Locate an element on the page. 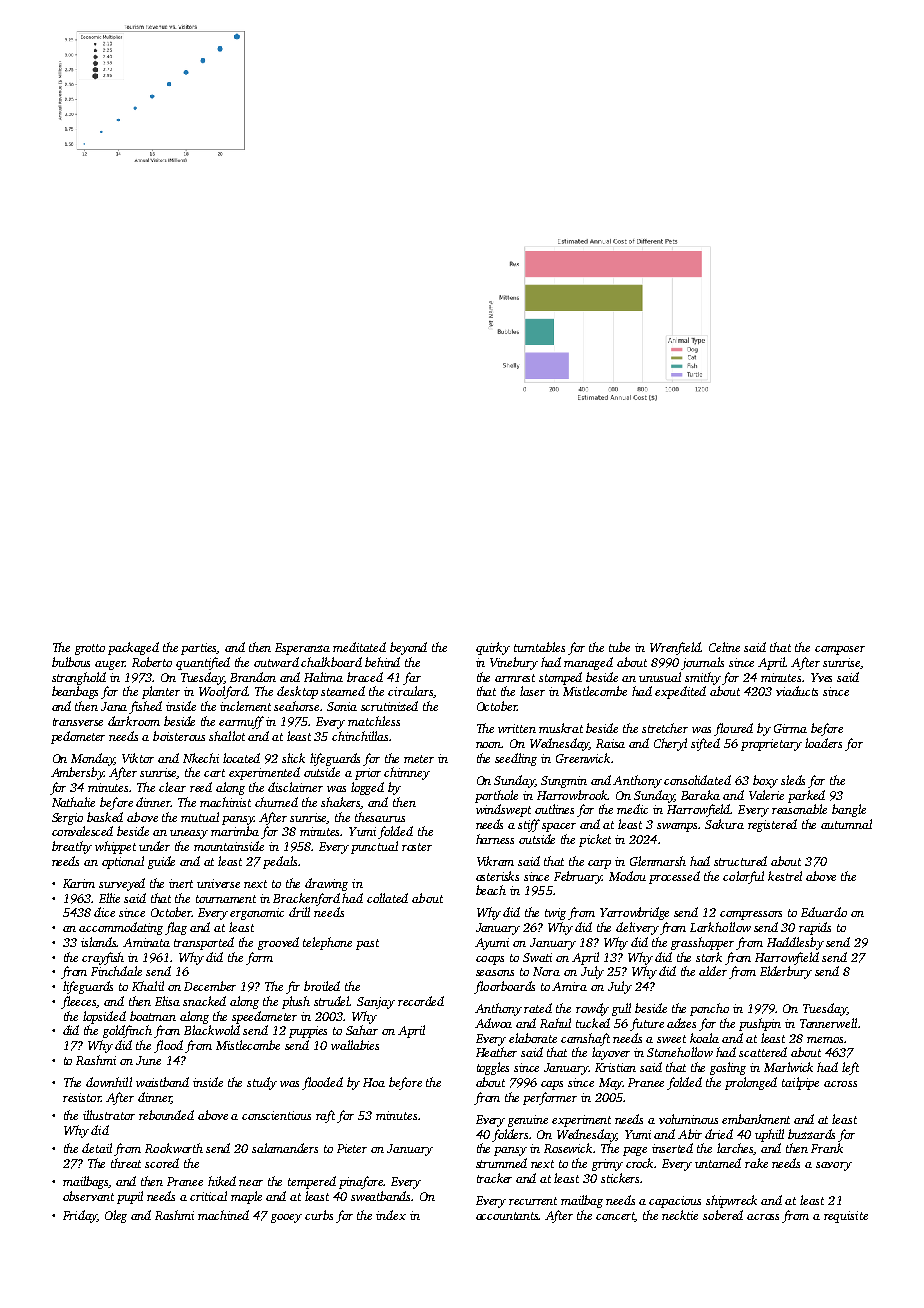  ergonomic is located at coordinates (257, 914).
